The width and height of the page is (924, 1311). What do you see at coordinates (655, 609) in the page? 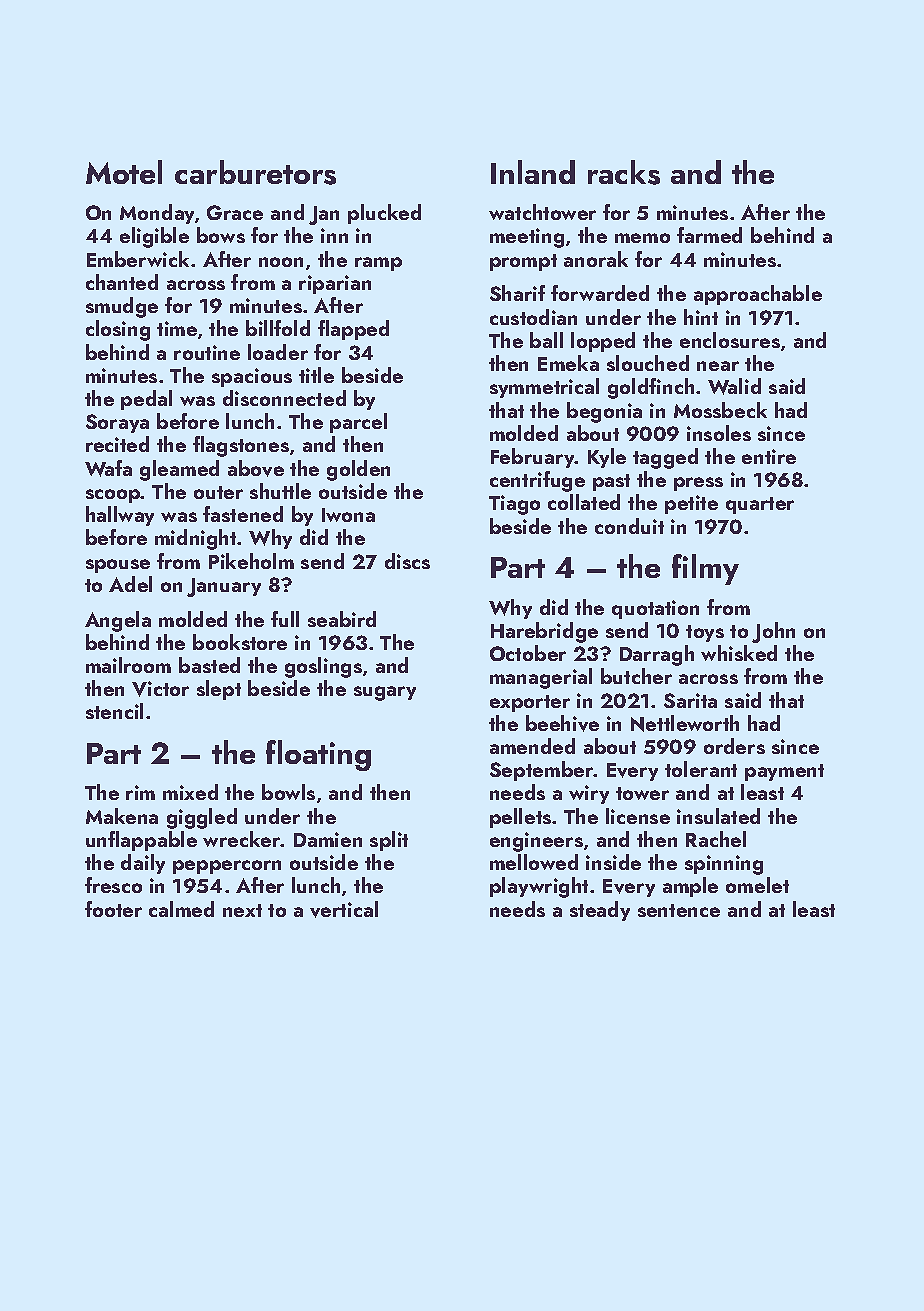
I see `quotation` at bounding box center [655, 609].
